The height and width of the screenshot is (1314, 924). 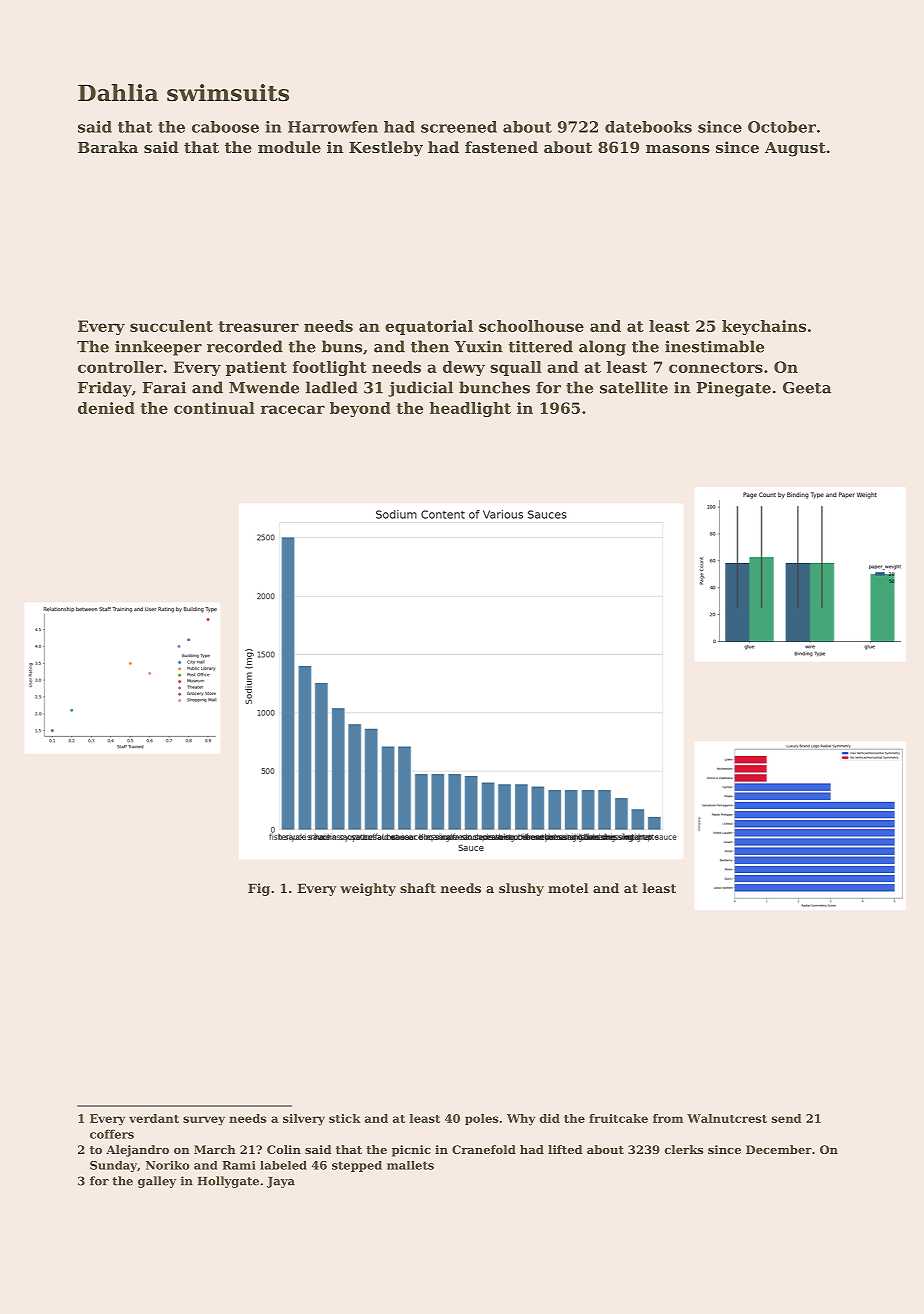 What do you see at coordinates (733, 389) in the screenshot?
I see `Pinegate` at bounding box center [733, 389].
